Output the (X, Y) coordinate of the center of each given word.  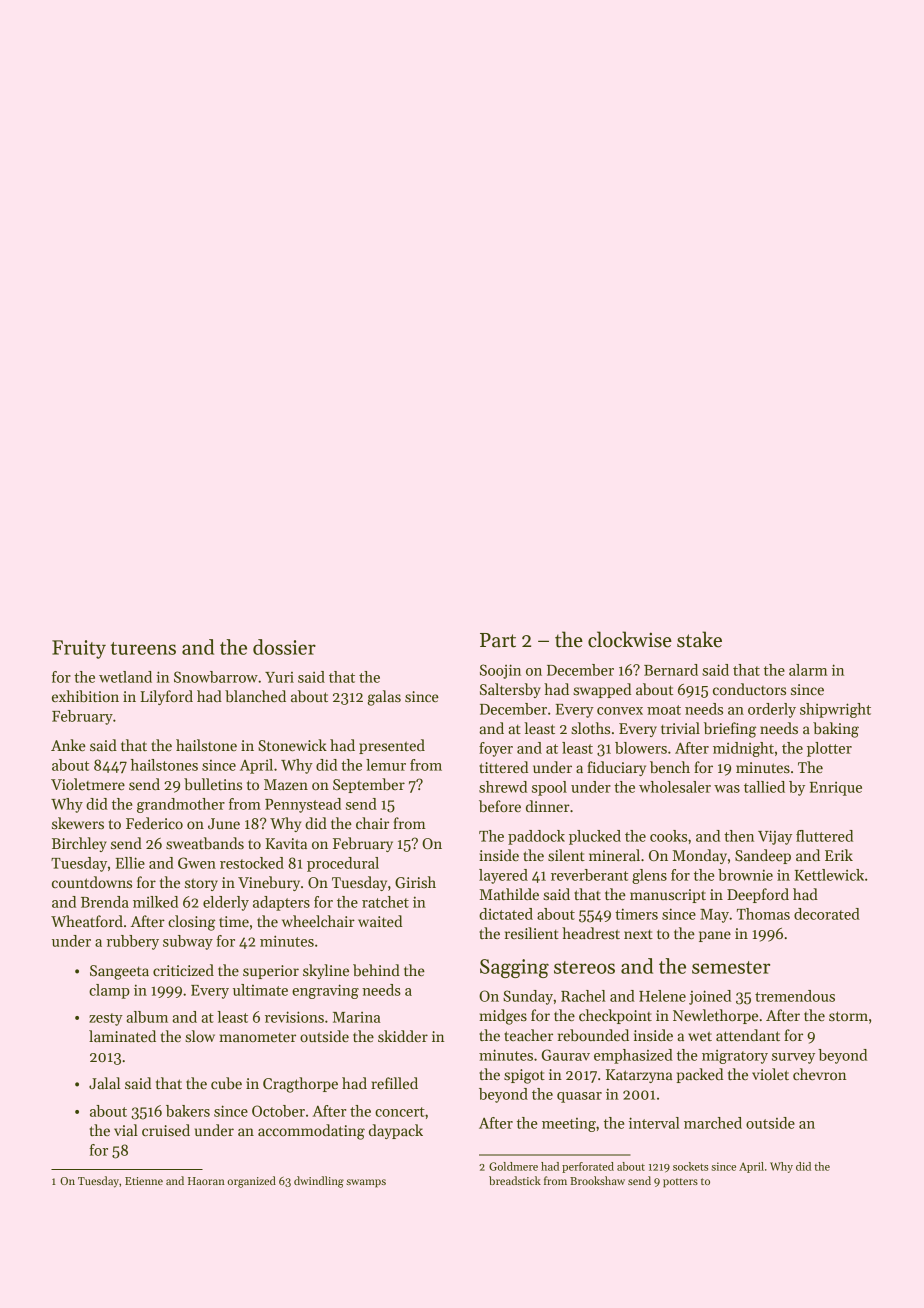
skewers (78, 823)
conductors (749, 689)
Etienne (144, 1181)
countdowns (92, 882)
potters (680, 1183)
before (500, 806)
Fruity (79, 649)
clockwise (630, 639)
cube (226, 1083)
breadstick (515, 1180)
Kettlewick (829, 875)
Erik (839, 855)
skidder (403, 1036)
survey (793, 1058)
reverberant (589, 875)
